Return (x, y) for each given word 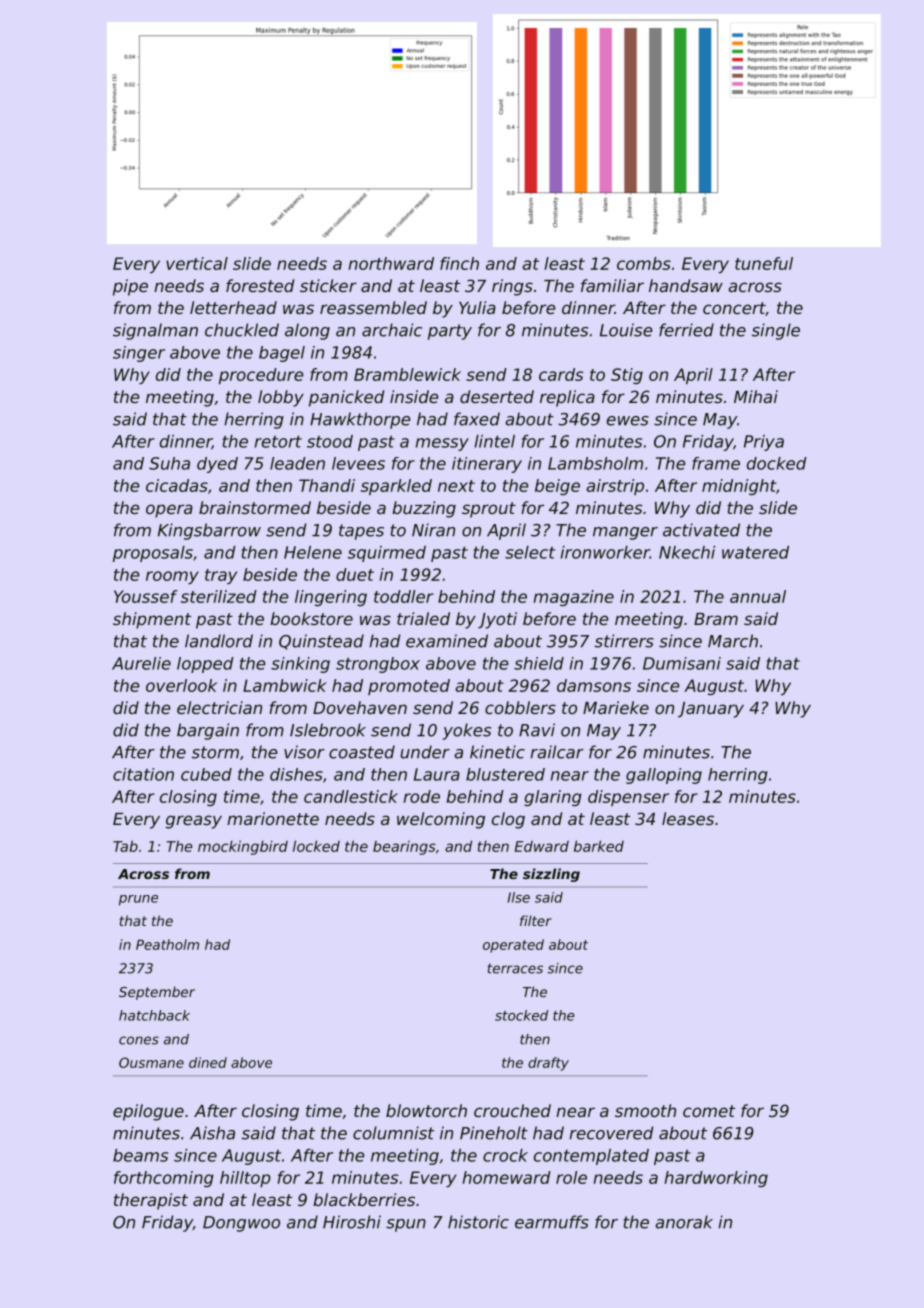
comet (709, 1111)
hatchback (154, 1015)
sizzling (551, 875)
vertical (197, 263)
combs (644, 263)
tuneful (764, 263)
